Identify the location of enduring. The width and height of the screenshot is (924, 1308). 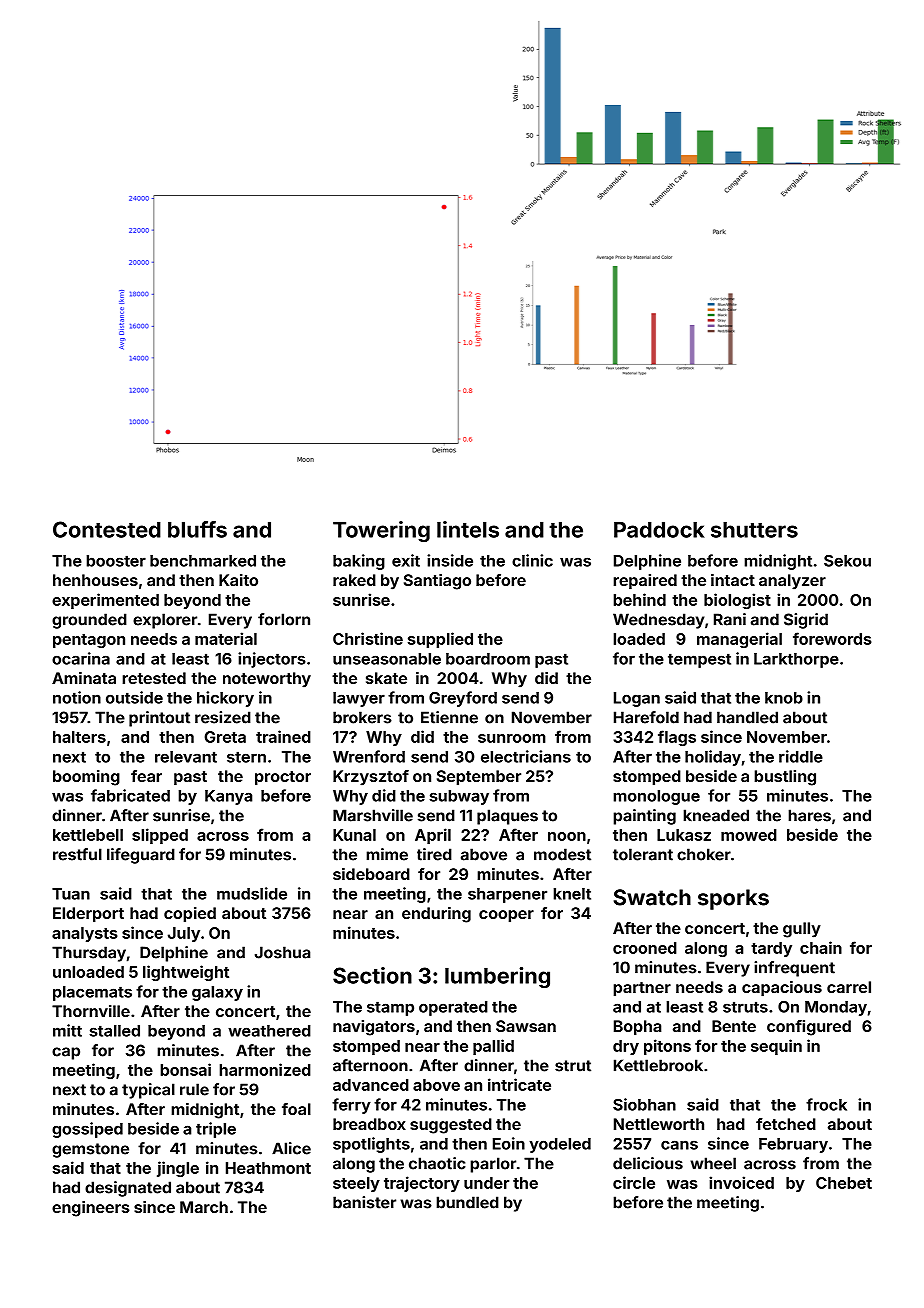
(436, 915).
